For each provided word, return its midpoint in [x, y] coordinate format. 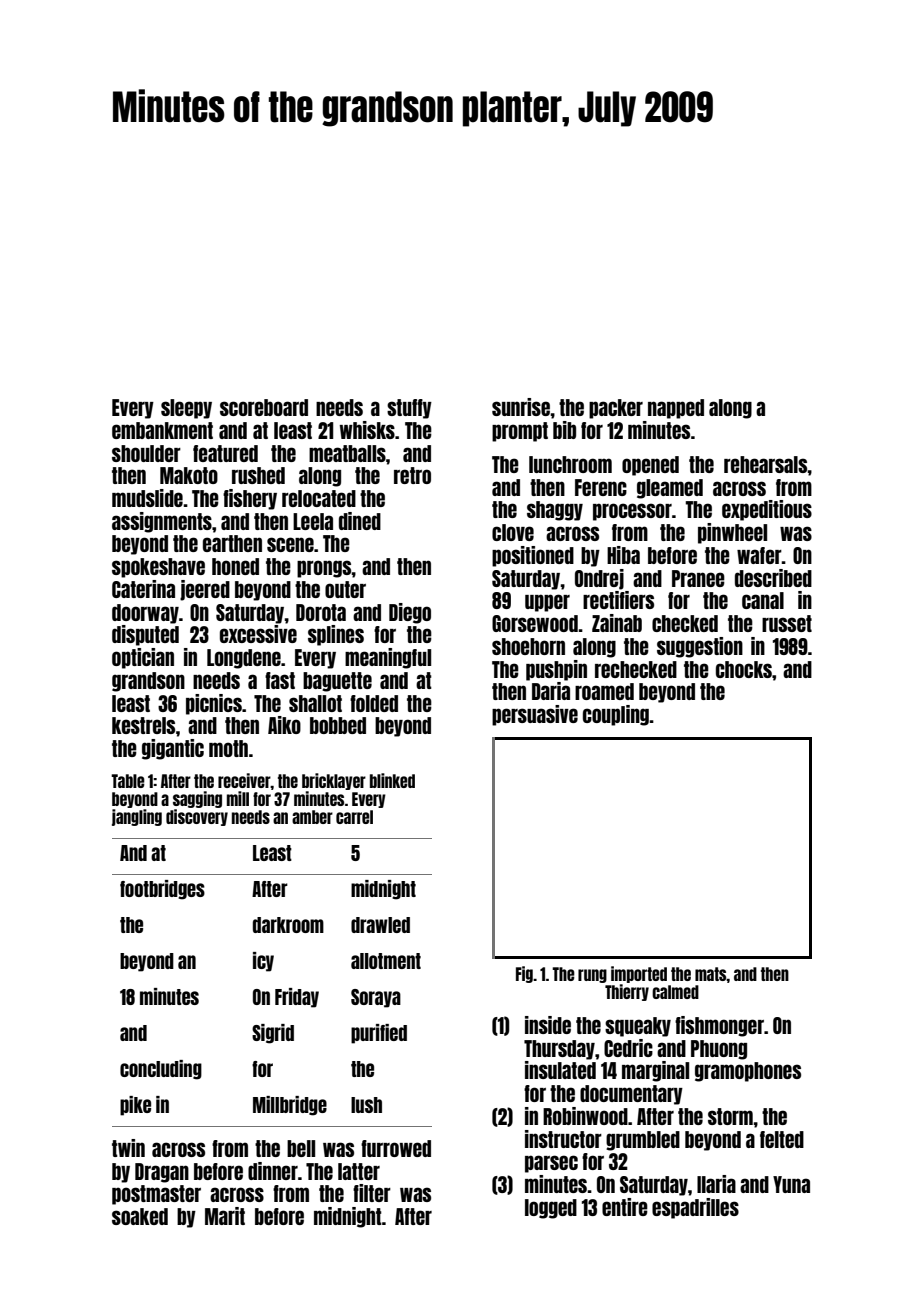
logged [551, 1209]
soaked [140, 1216]
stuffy [409, 409]
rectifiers [618, 600]
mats [711, 974]
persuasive [535, 715]
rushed [258, 475]
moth [228, 748]
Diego [410, 613]
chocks [744, 669]
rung [592, 976]
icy [263, 962]
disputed [145, 635]
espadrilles [695, 1208]
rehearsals [766, 464]
